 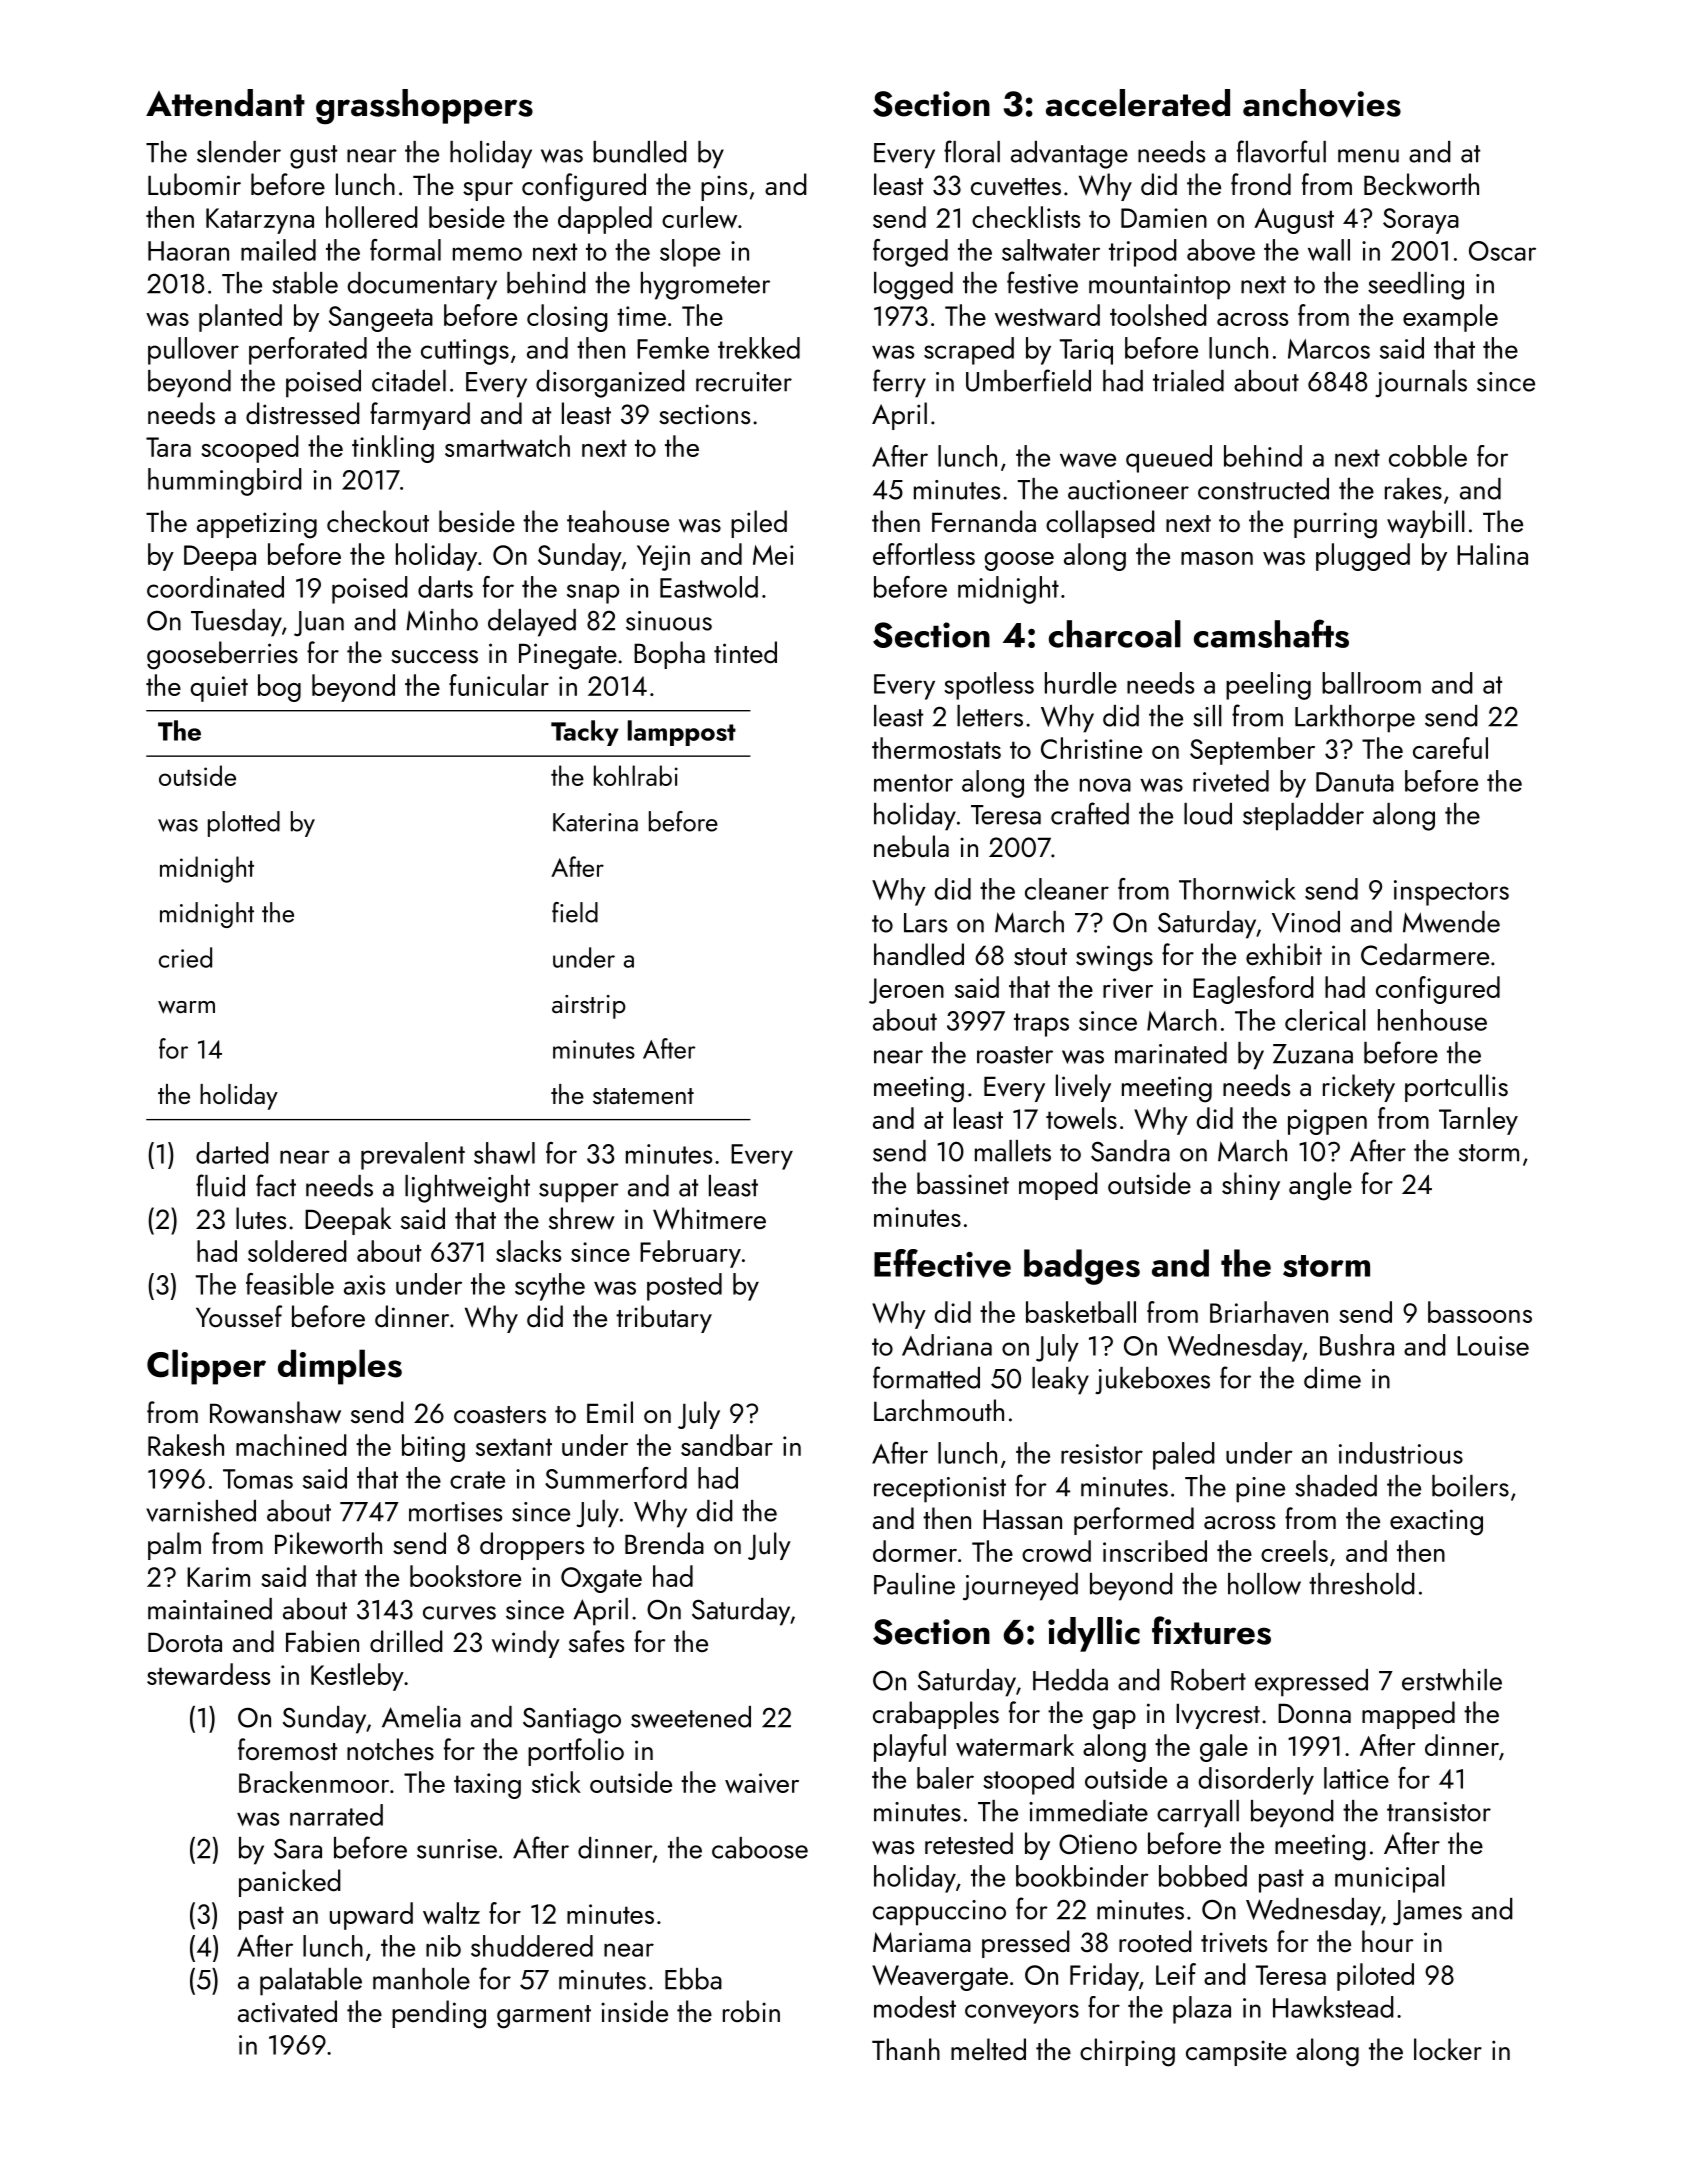 I want to click on robin, so click(x=751, y=2011).
